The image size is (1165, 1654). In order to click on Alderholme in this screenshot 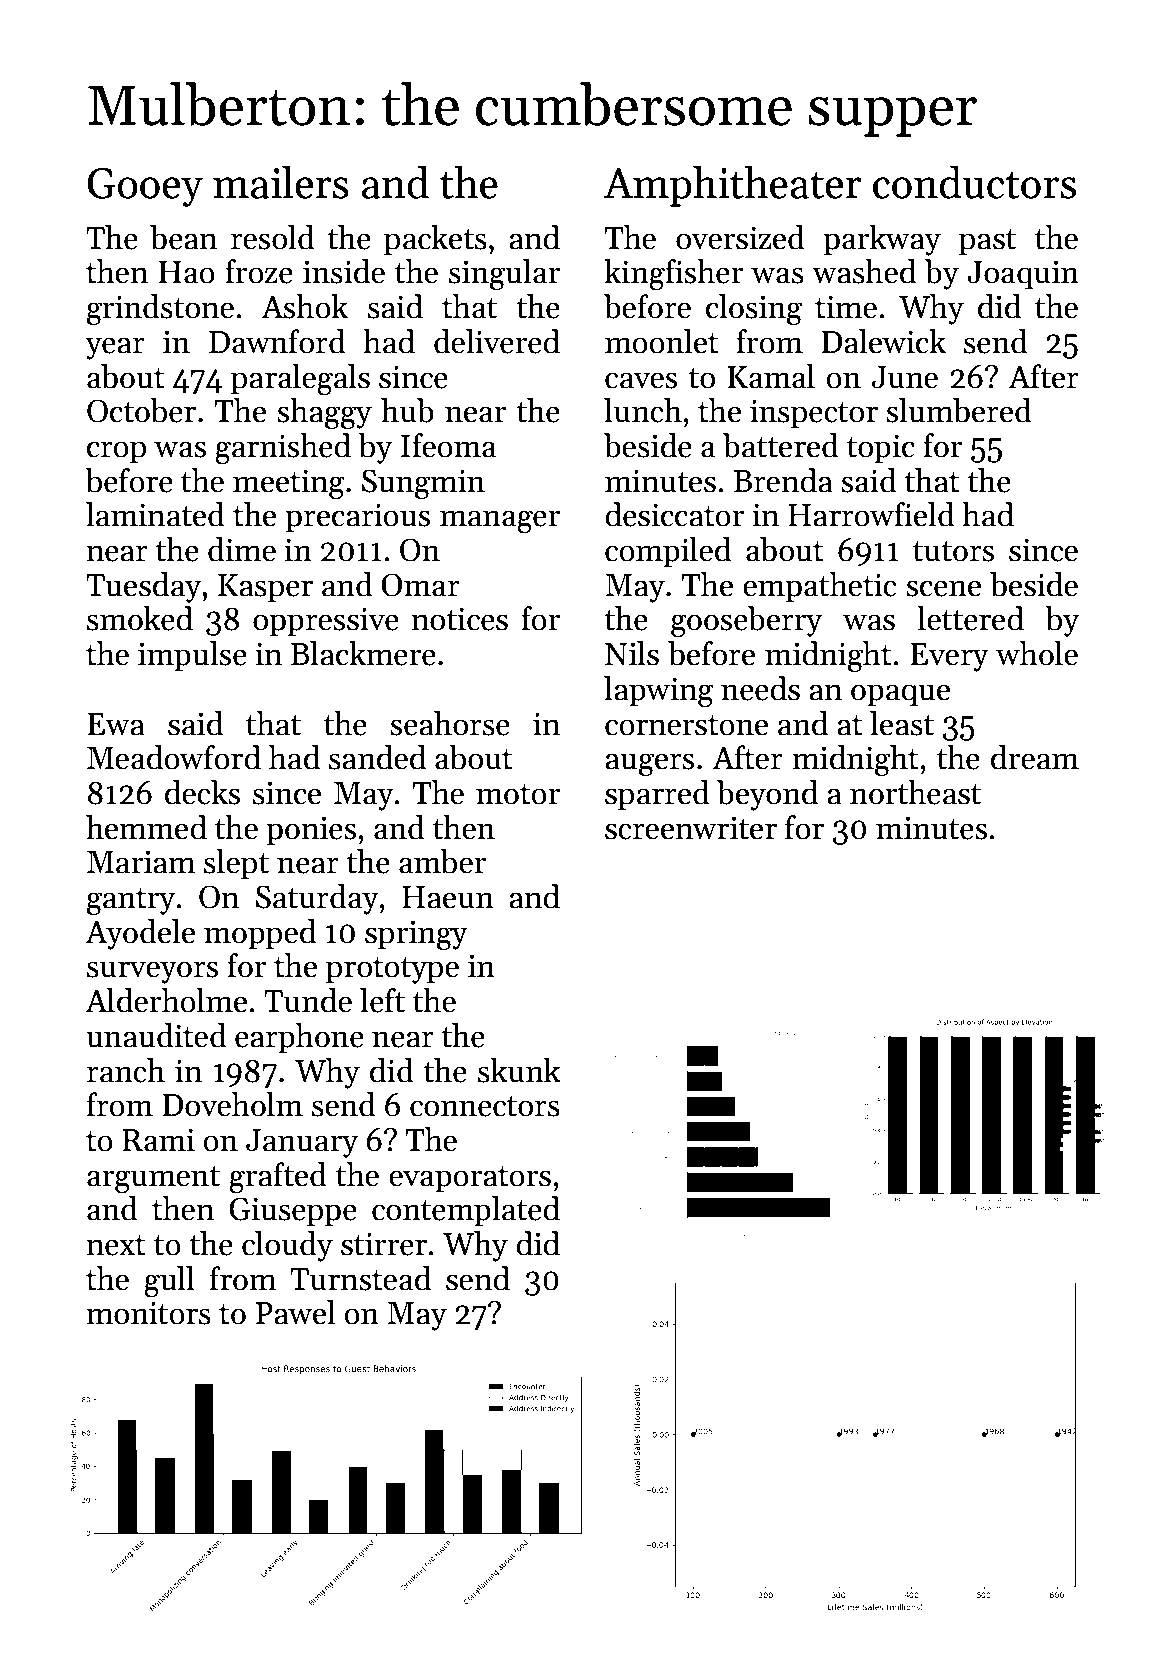, I will do `click(166, 1000)`.
